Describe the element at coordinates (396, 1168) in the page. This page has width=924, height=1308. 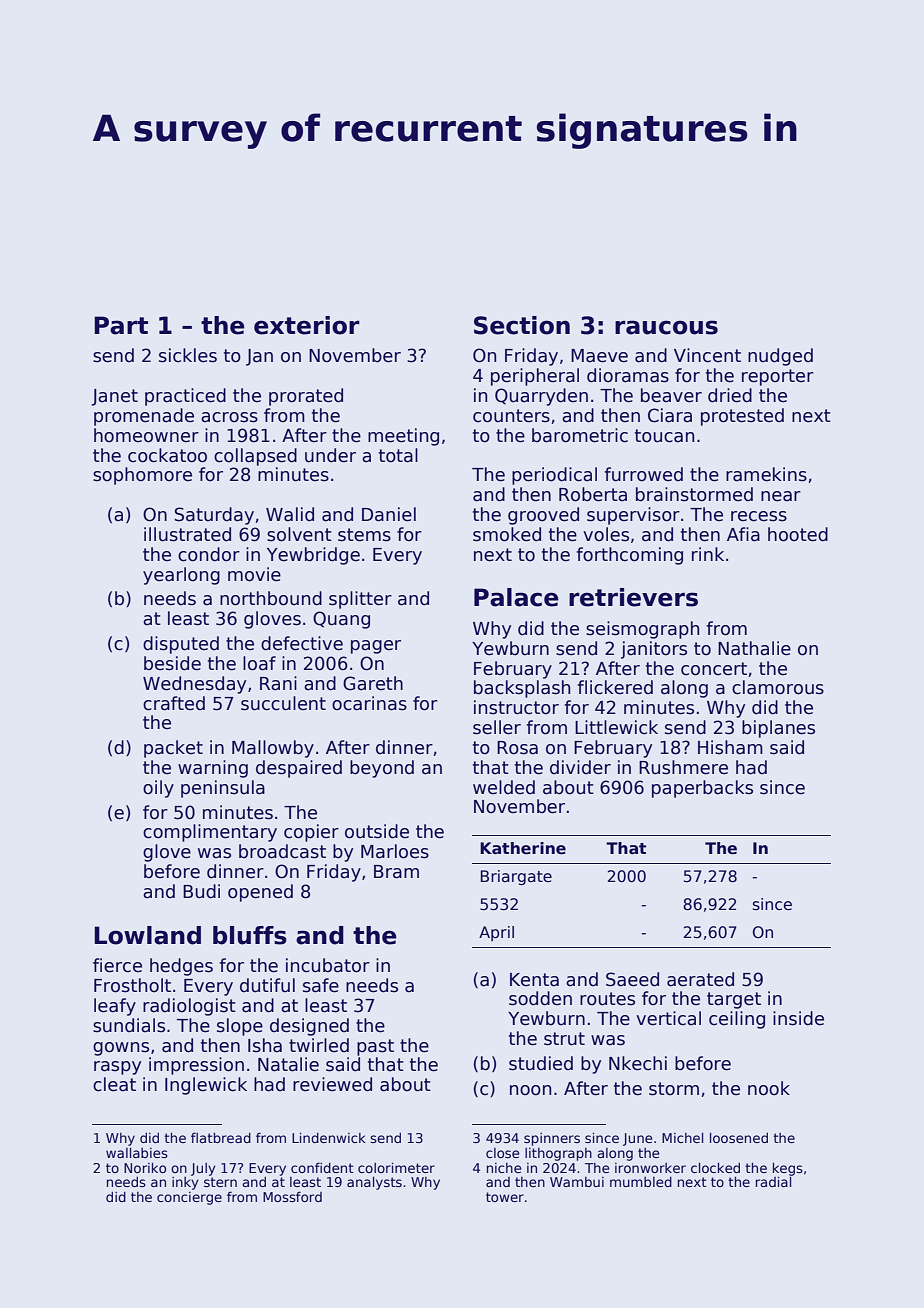
I see `colorimeter` at that location.
